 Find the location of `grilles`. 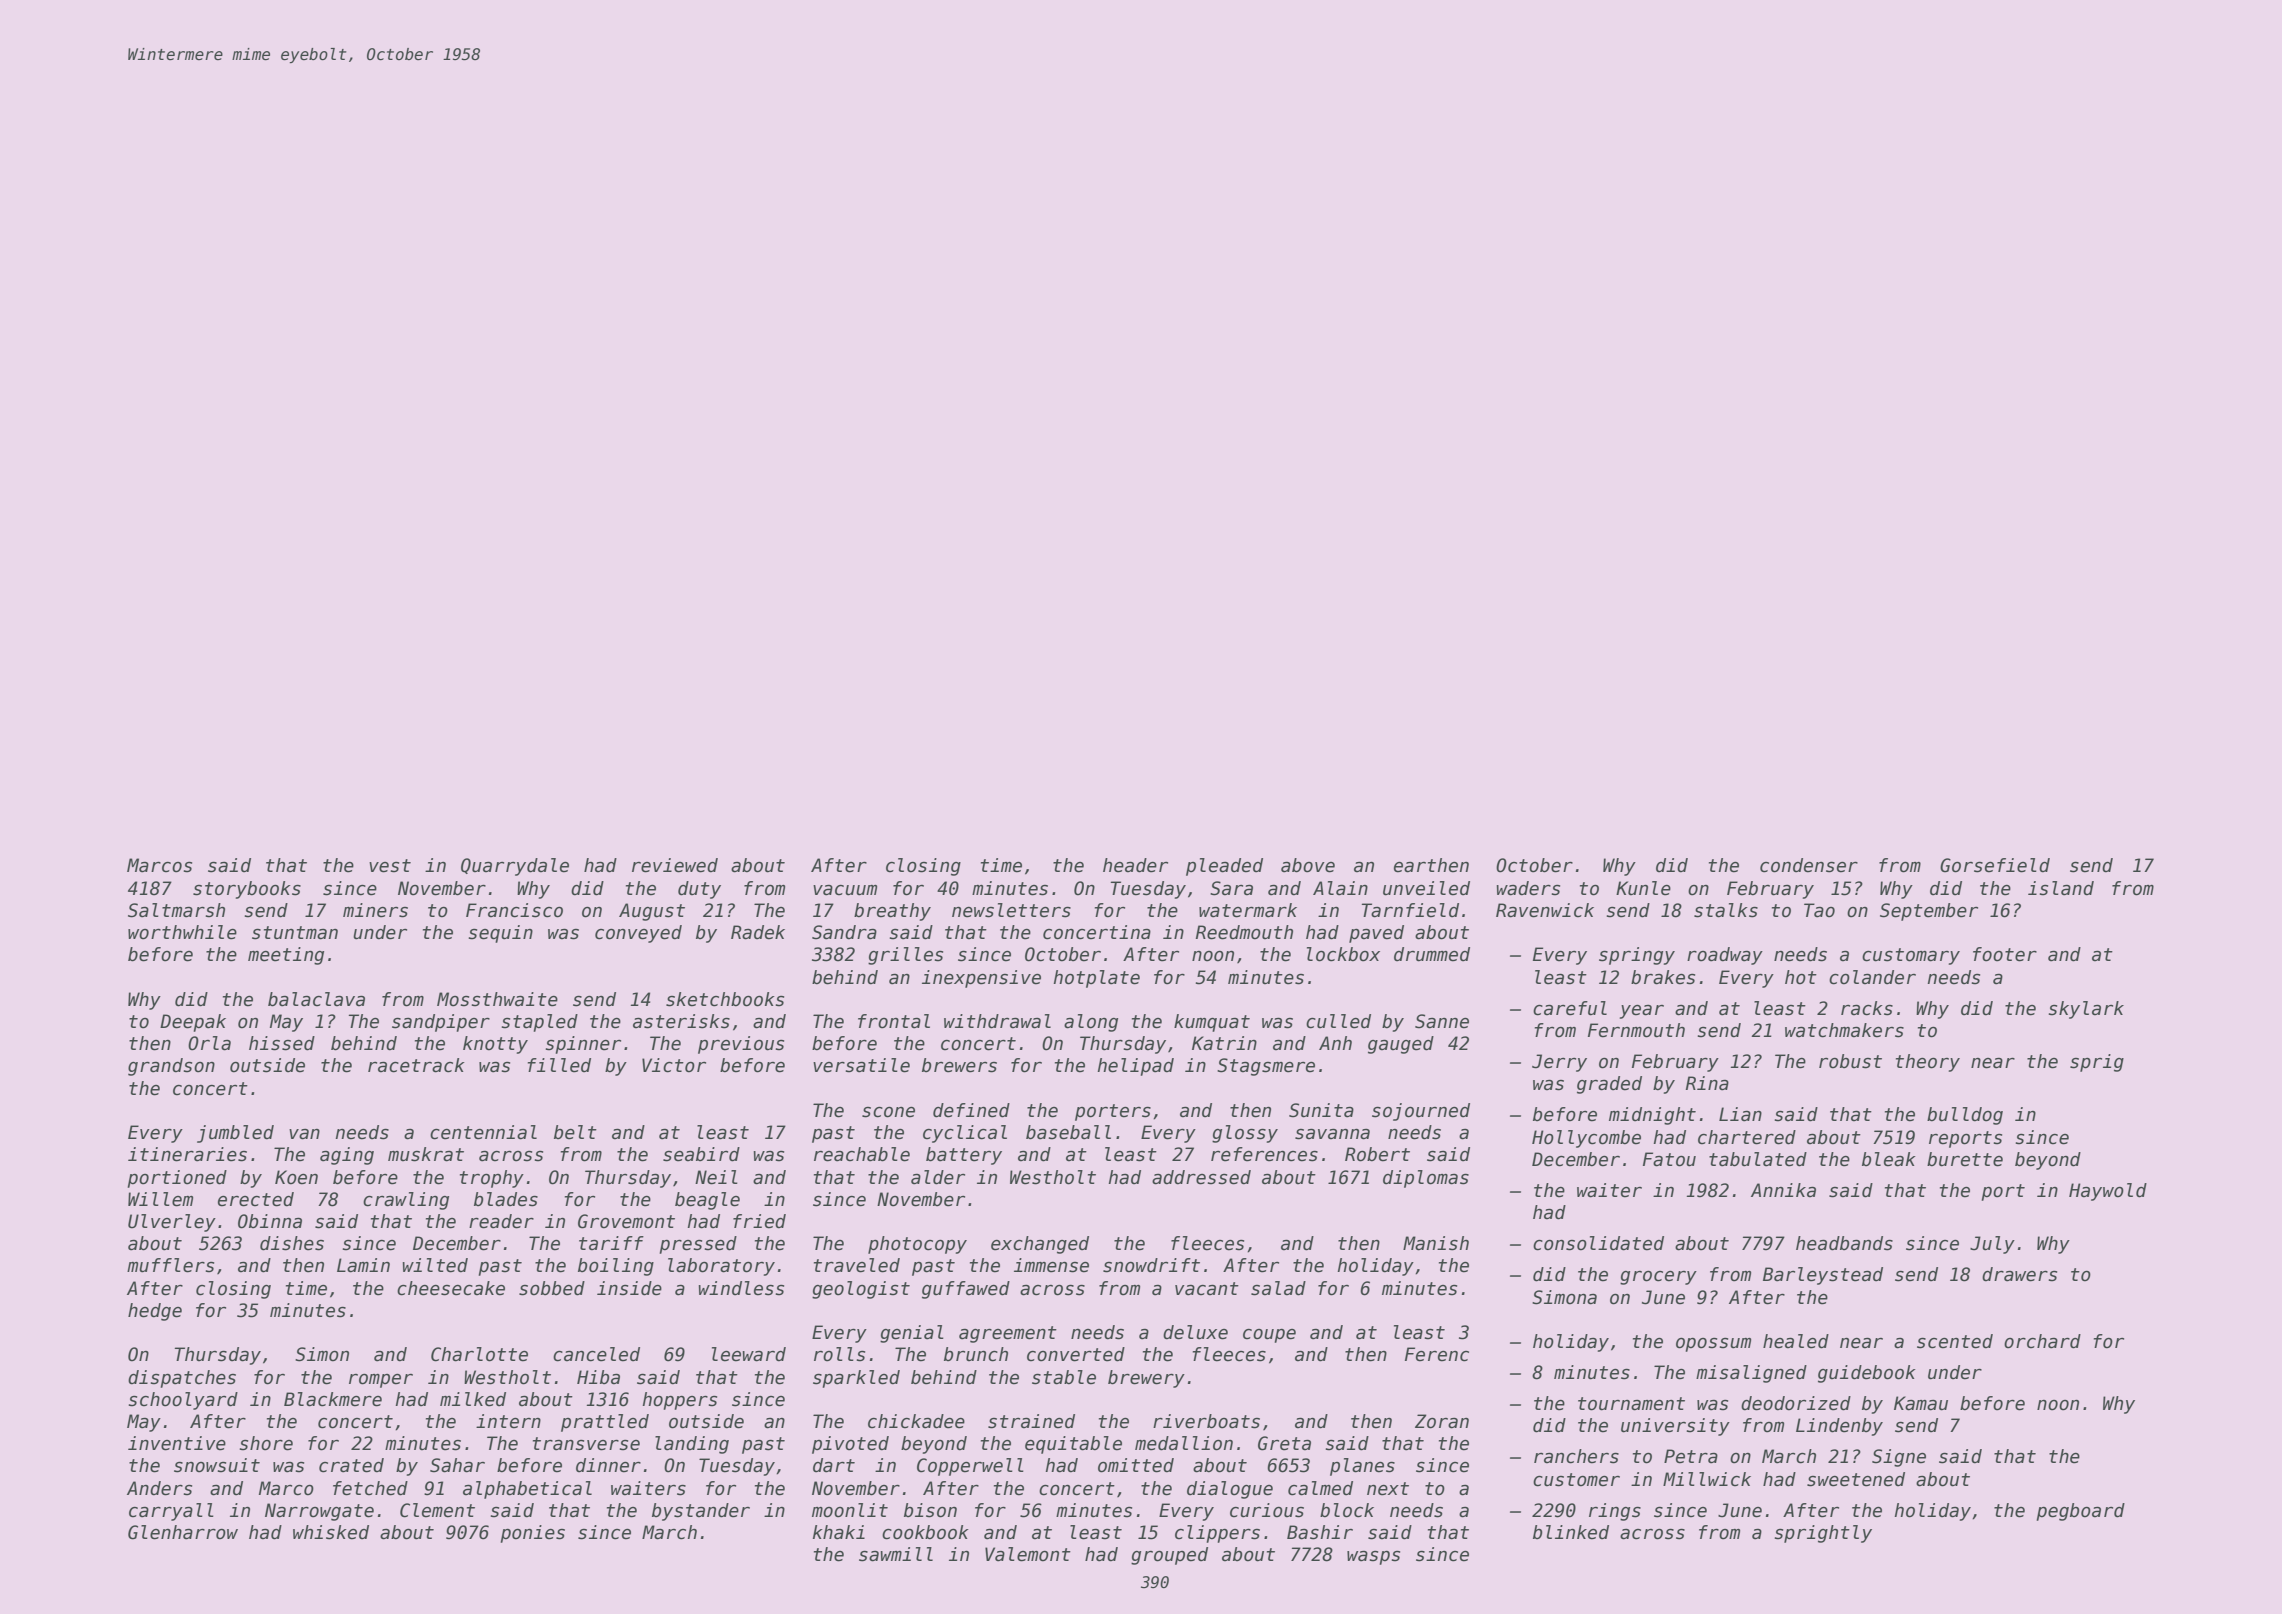

grilles is located at coordinates (905, 956).
